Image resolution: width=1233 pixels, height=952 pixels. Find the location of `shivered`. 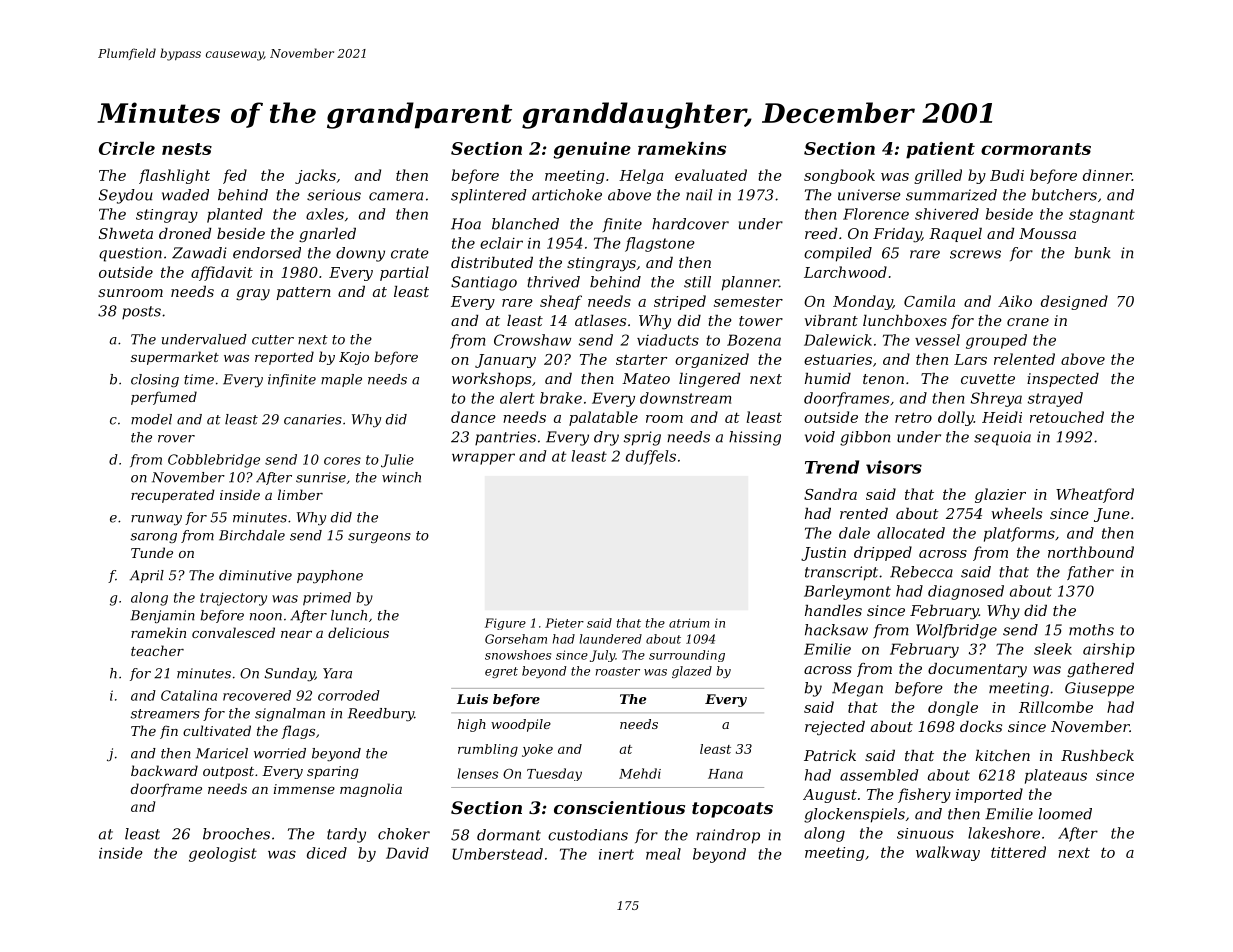

shivered is located at coordinates (947, 214).
